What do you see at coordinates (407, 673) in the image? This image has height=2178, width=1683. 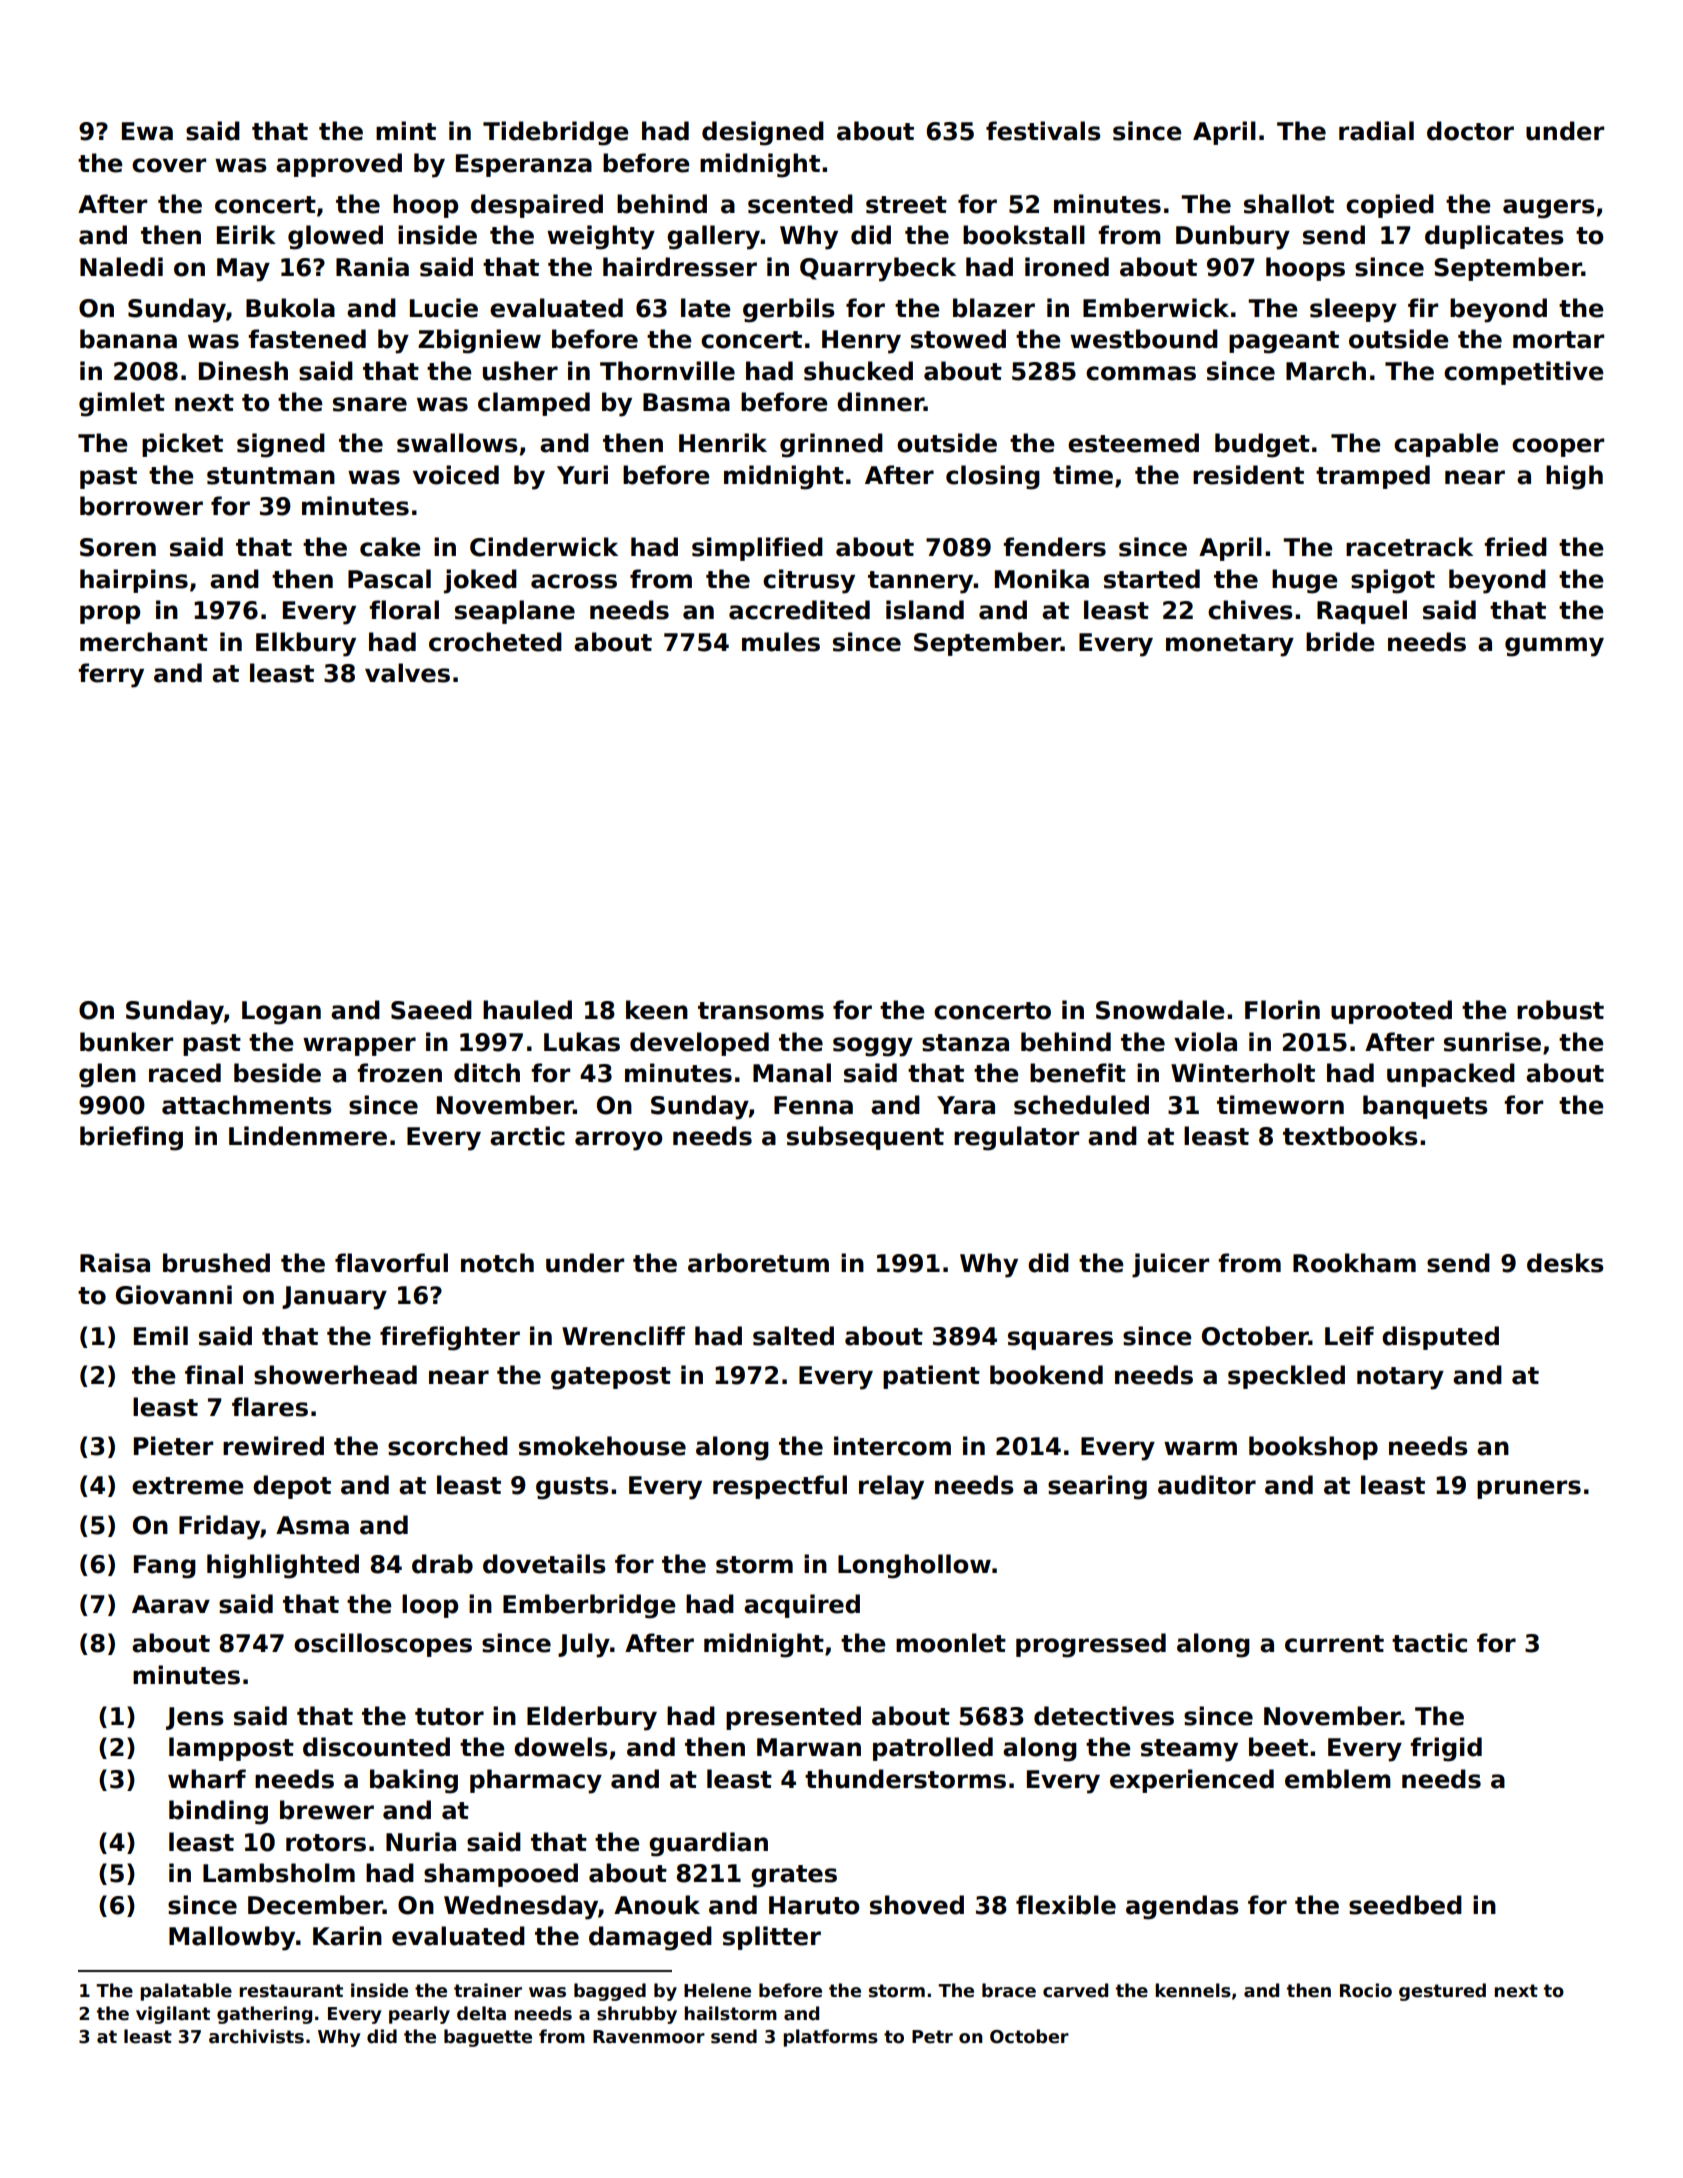 I see `valves` at bounding box center [407, 673].
